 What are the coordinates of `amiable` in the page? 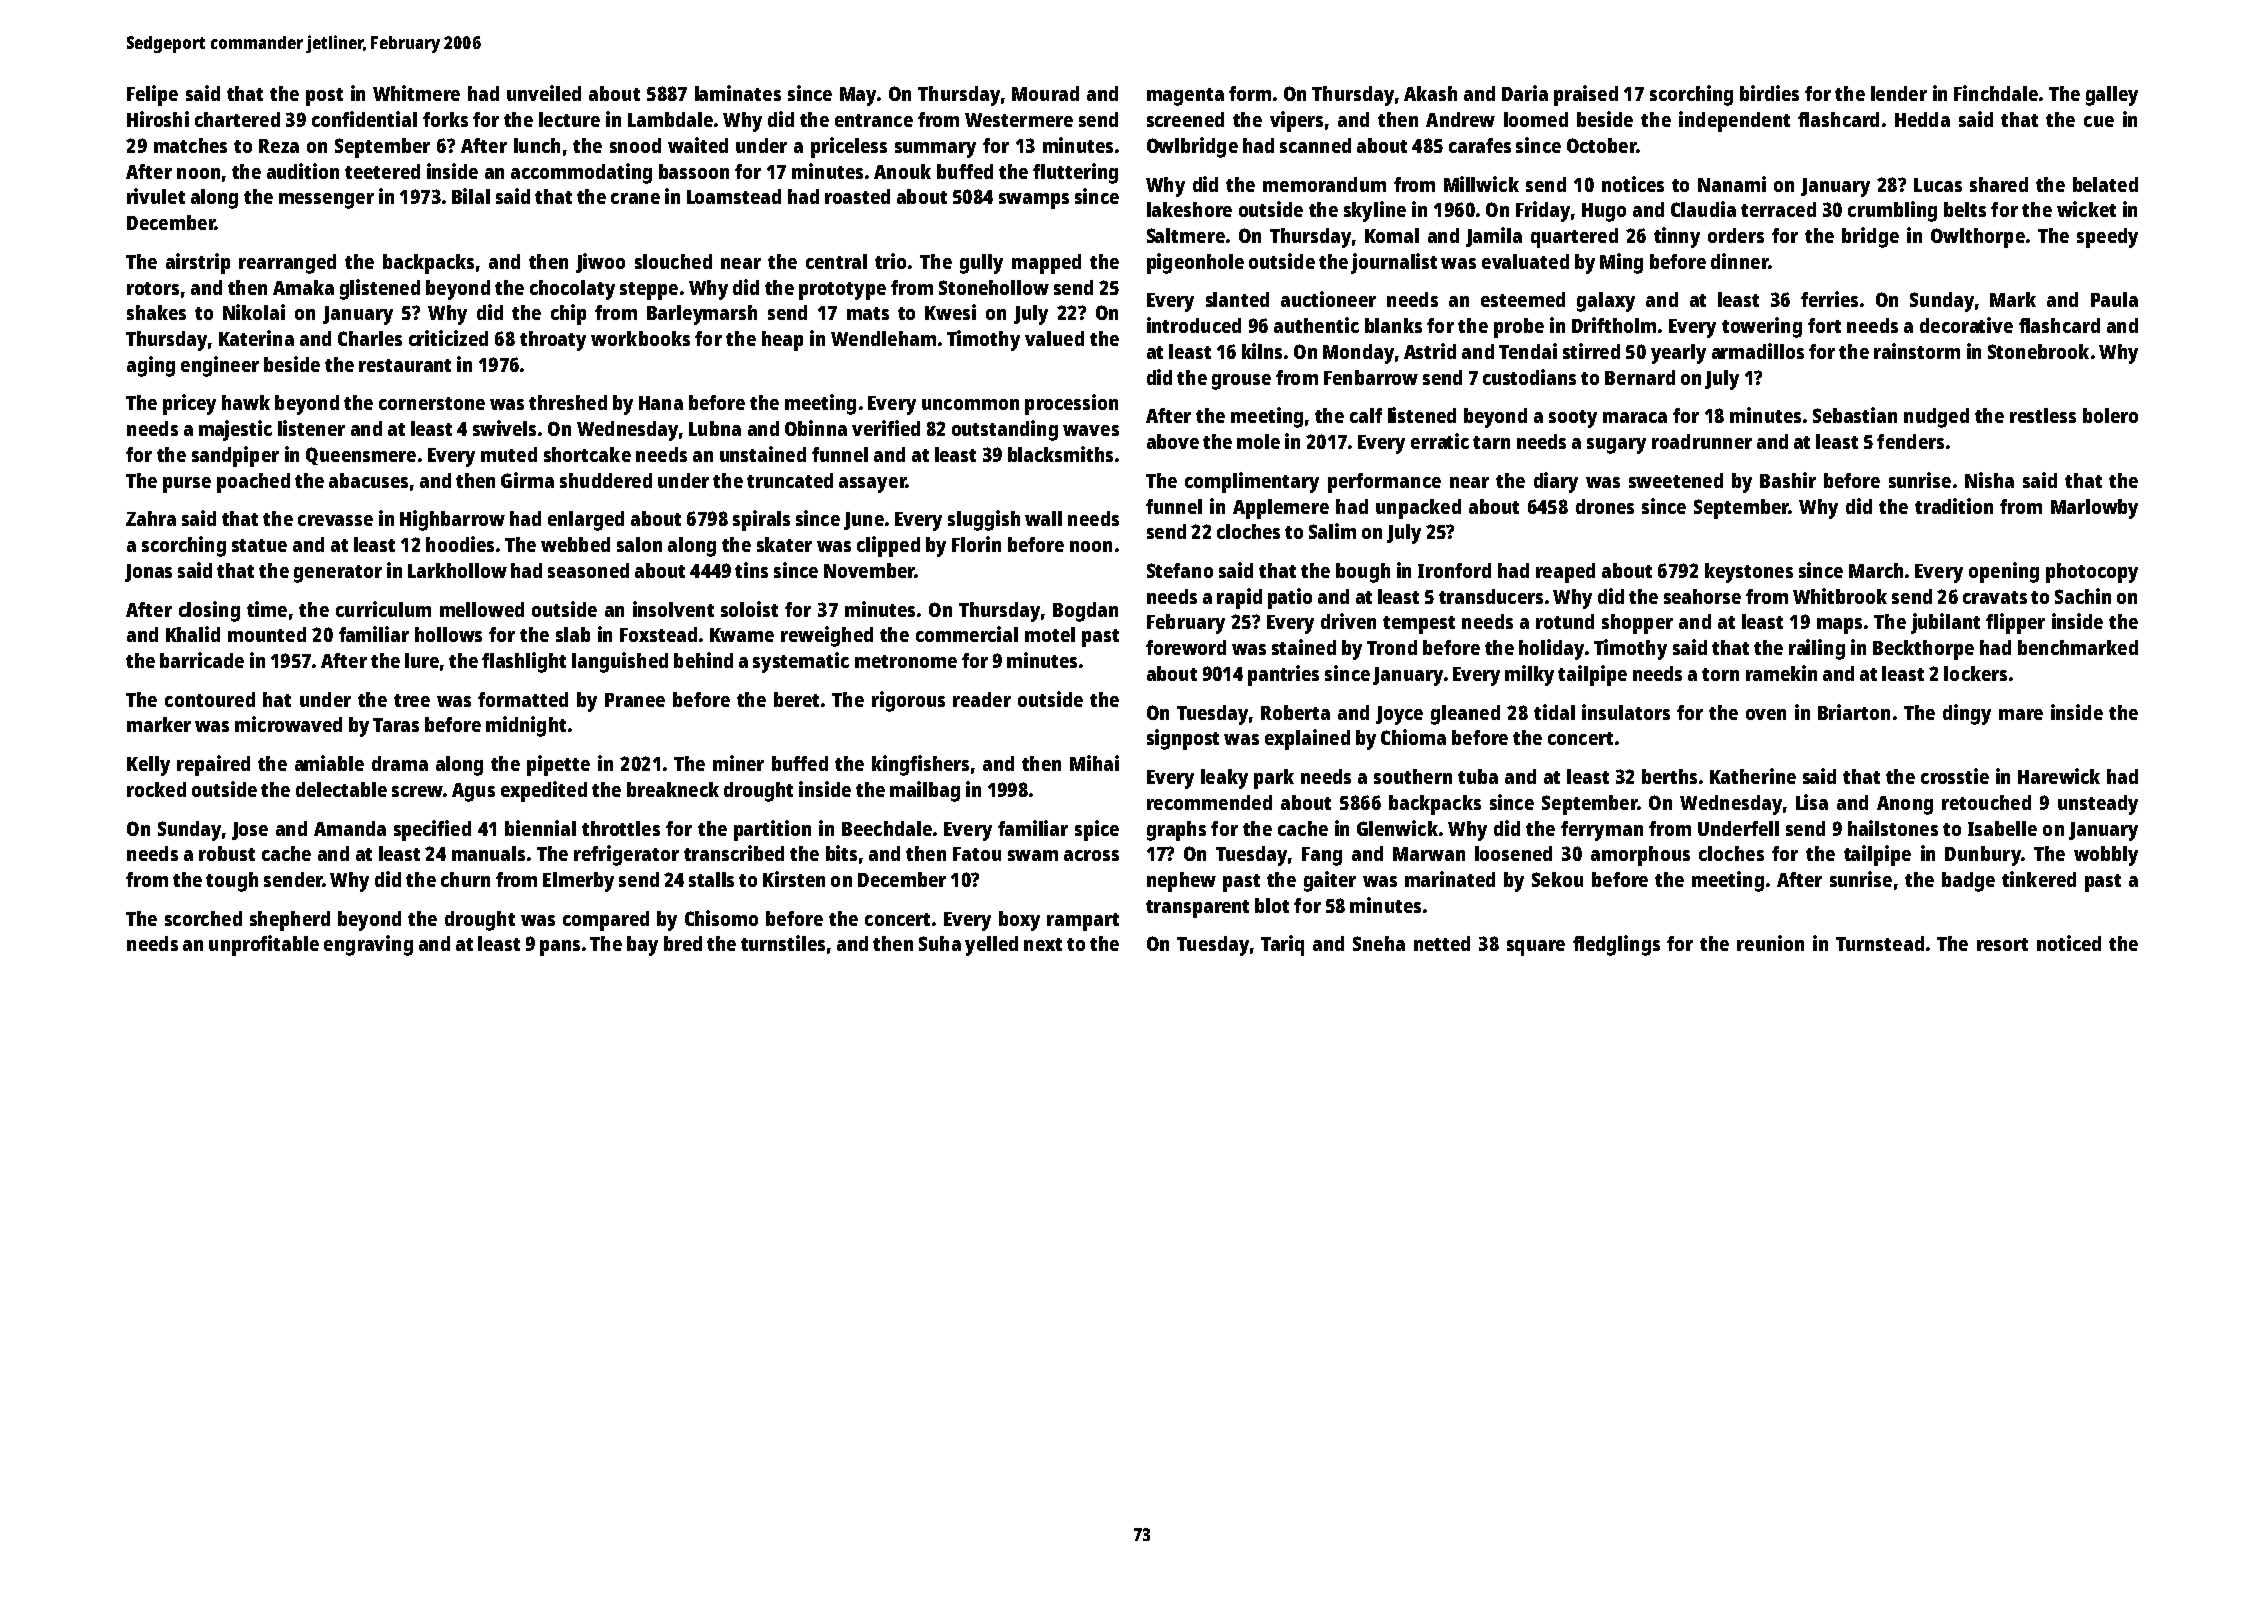 It's located at (329, 763).
